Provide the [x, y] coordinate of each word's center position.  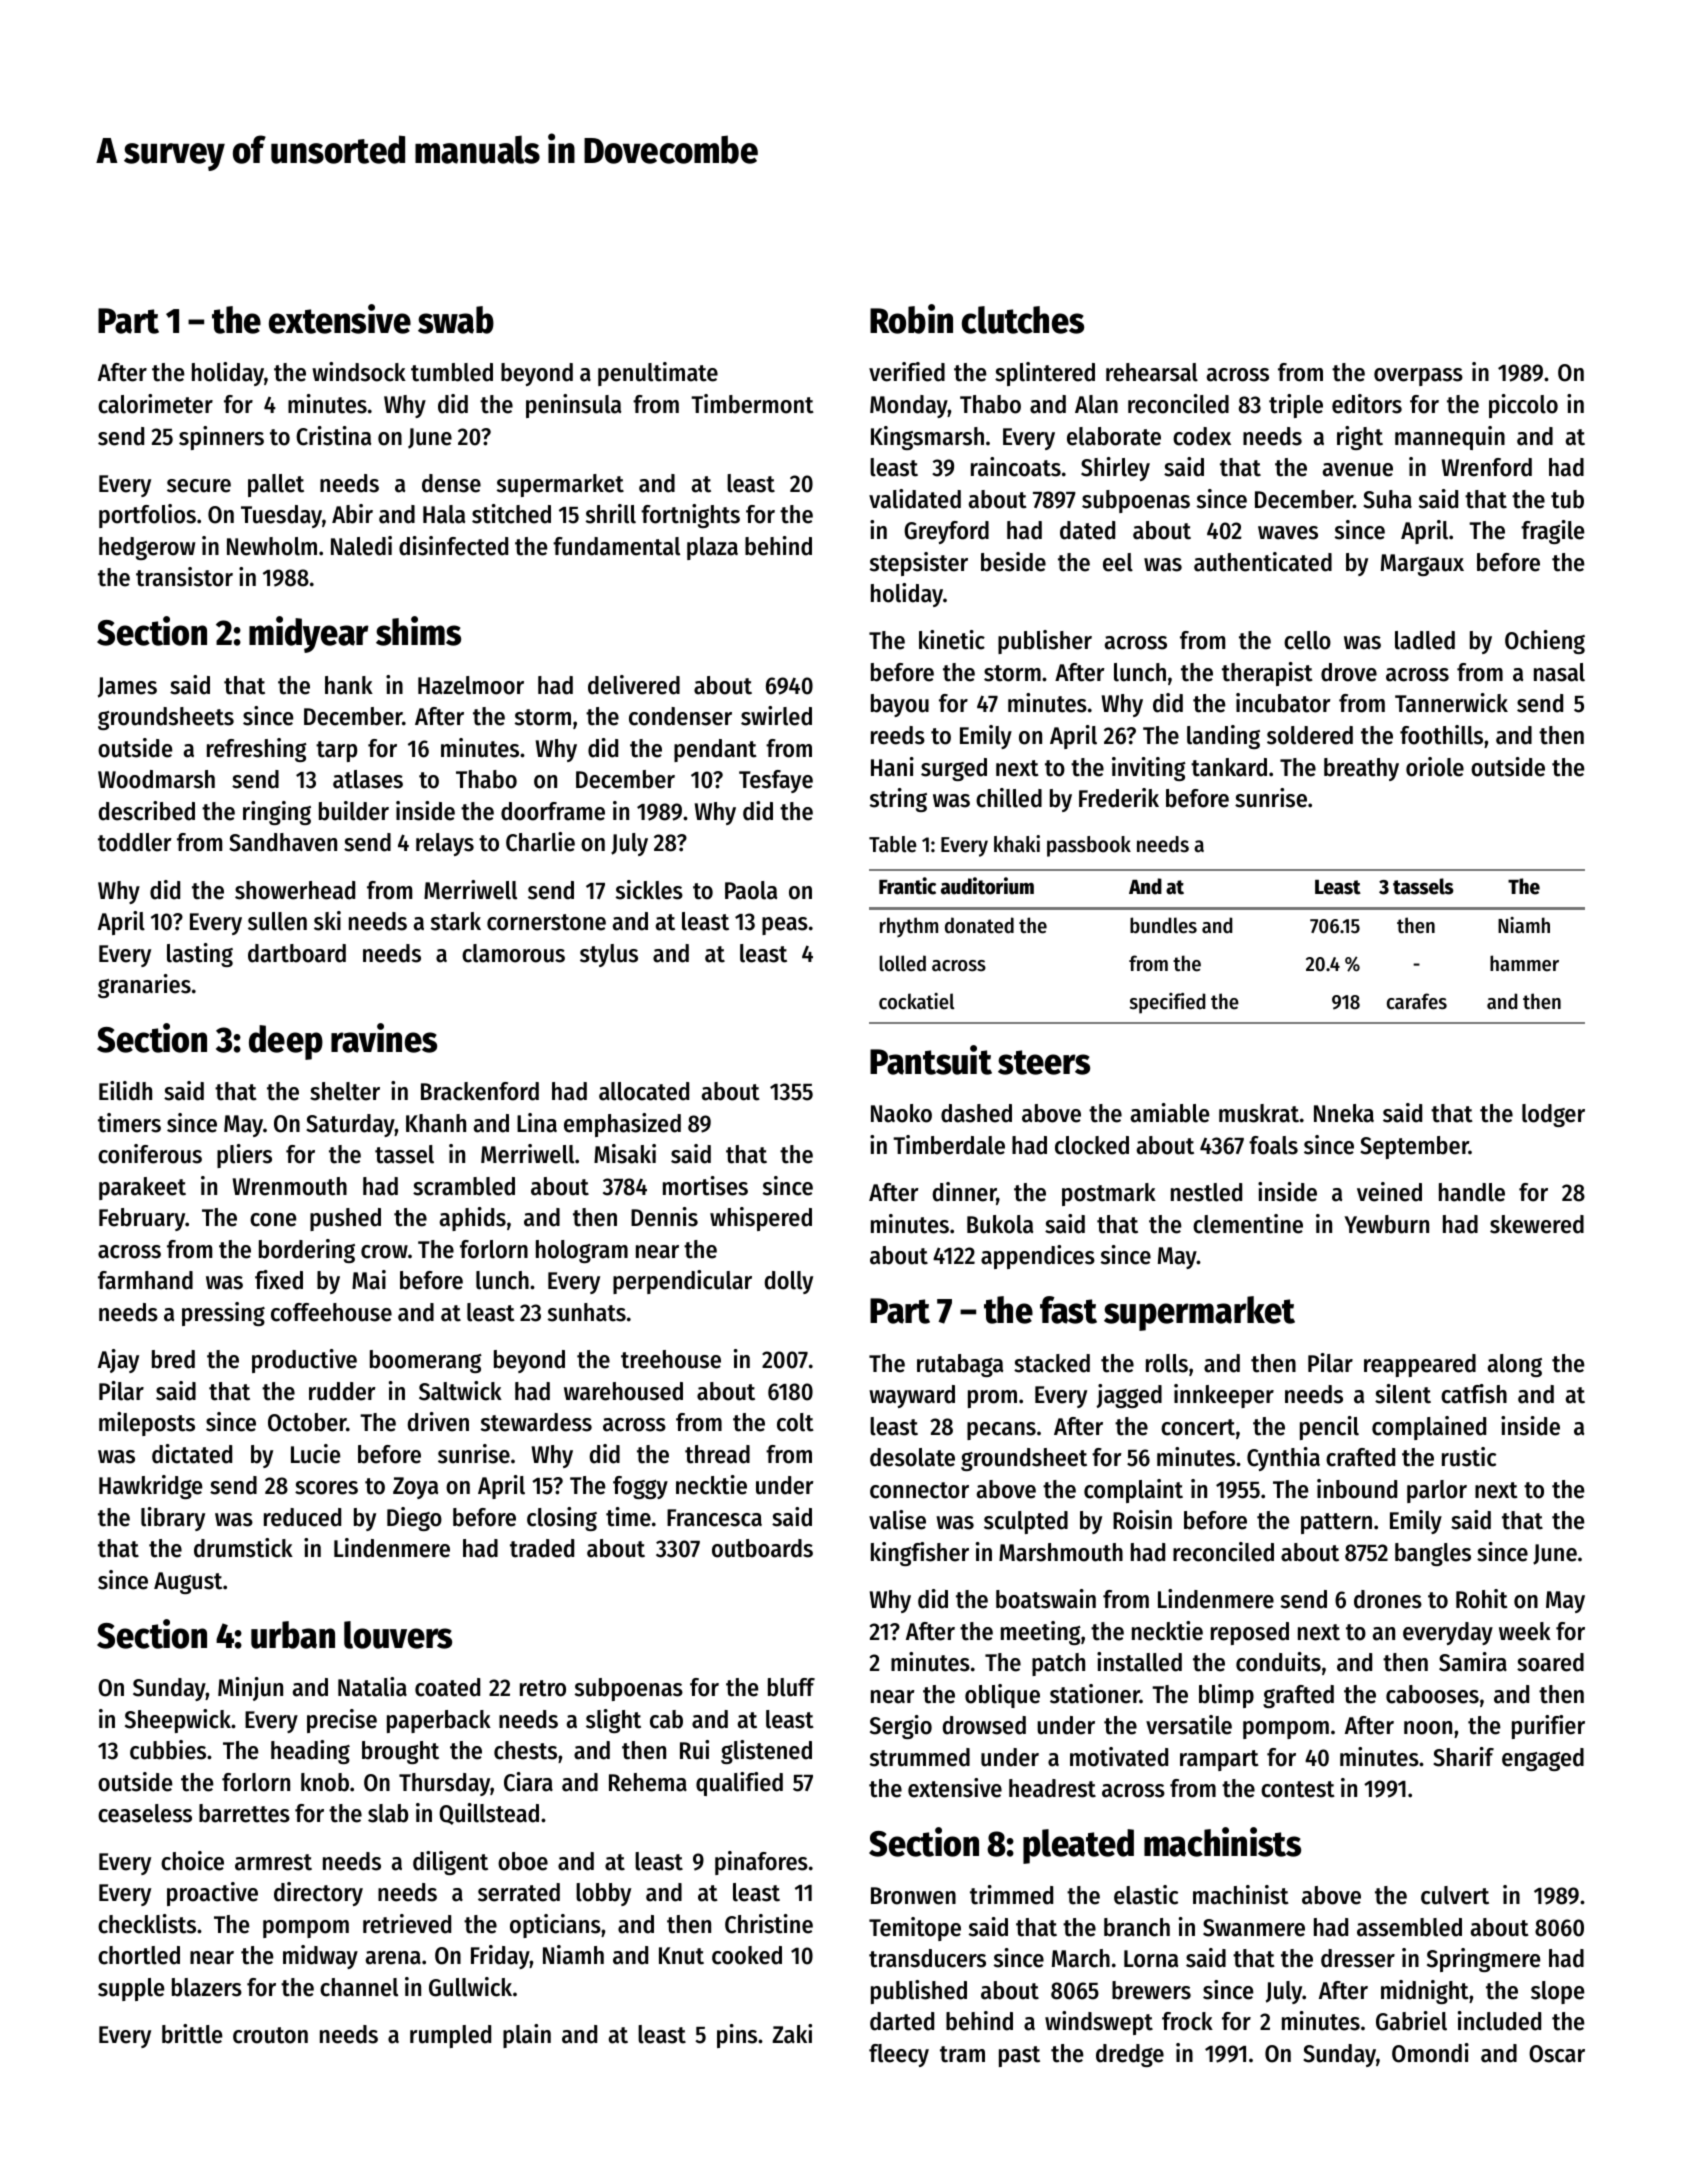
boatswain [1046, 1599]
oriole [1435, 767]
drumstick [243, 1548]
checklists [147, 1924]
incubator [1283, 703]
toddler [135, 842]
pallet [276, 485]
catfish [1474, 1394]
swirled [776, 716]
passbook [1089, 846]
